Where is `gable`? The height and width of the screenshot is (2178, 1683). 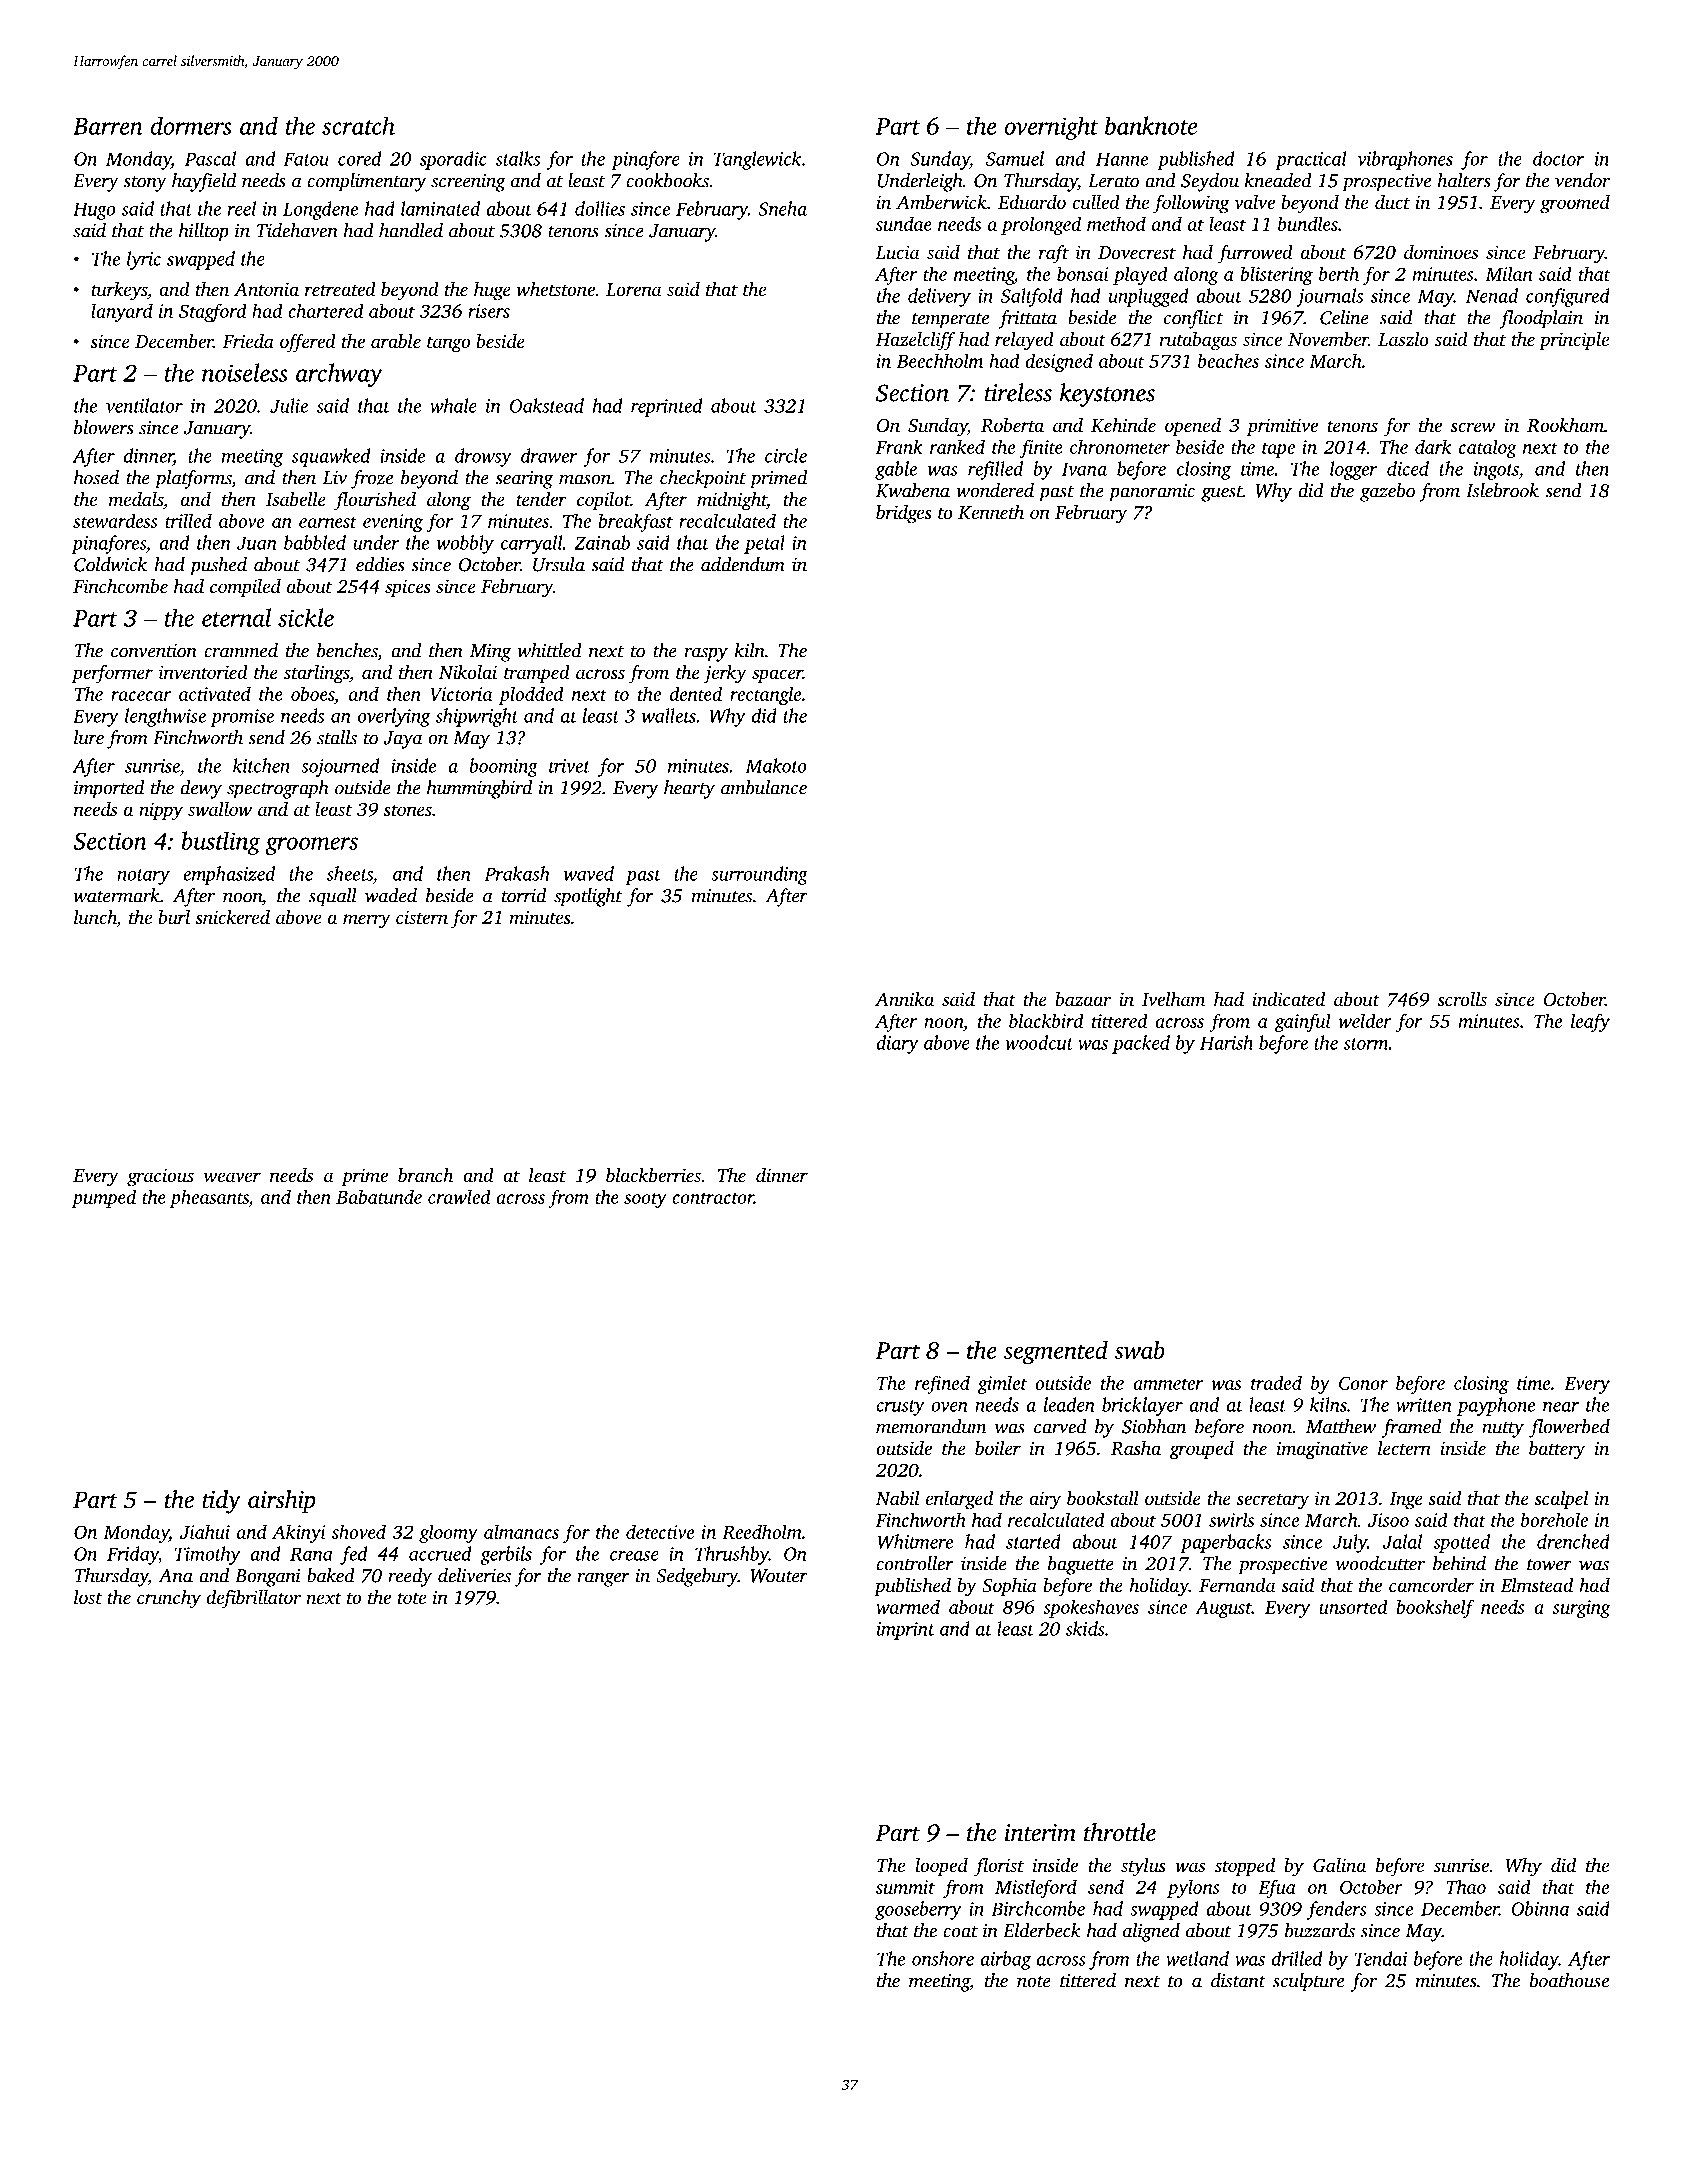 gable is located at coordinates (896, 470).
